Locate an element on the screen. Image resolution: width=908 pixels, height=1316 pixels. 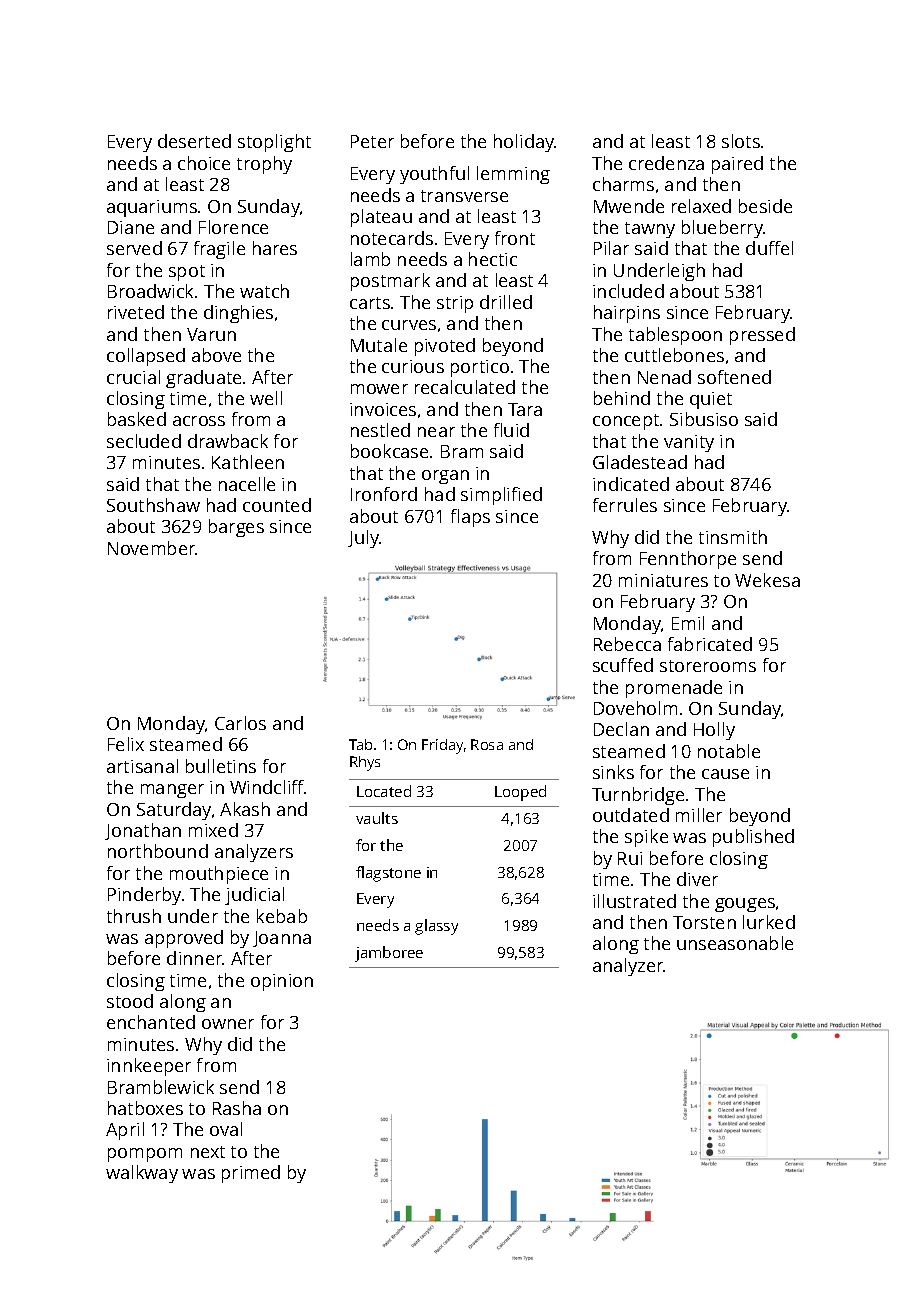
unseasonable is located at coordinates (735, 943).
